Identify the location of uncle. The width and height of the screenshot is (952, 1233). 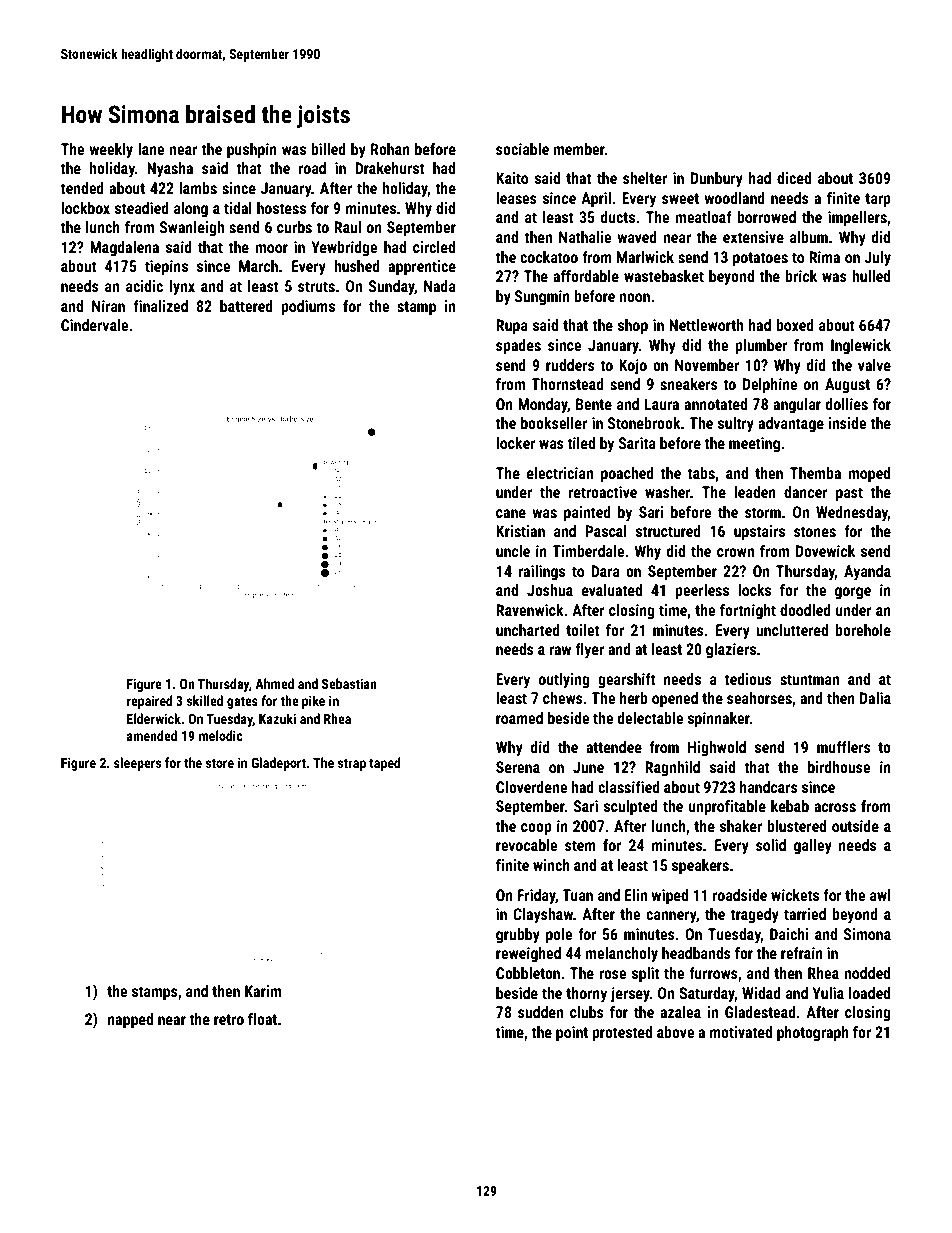
(513, 551).
